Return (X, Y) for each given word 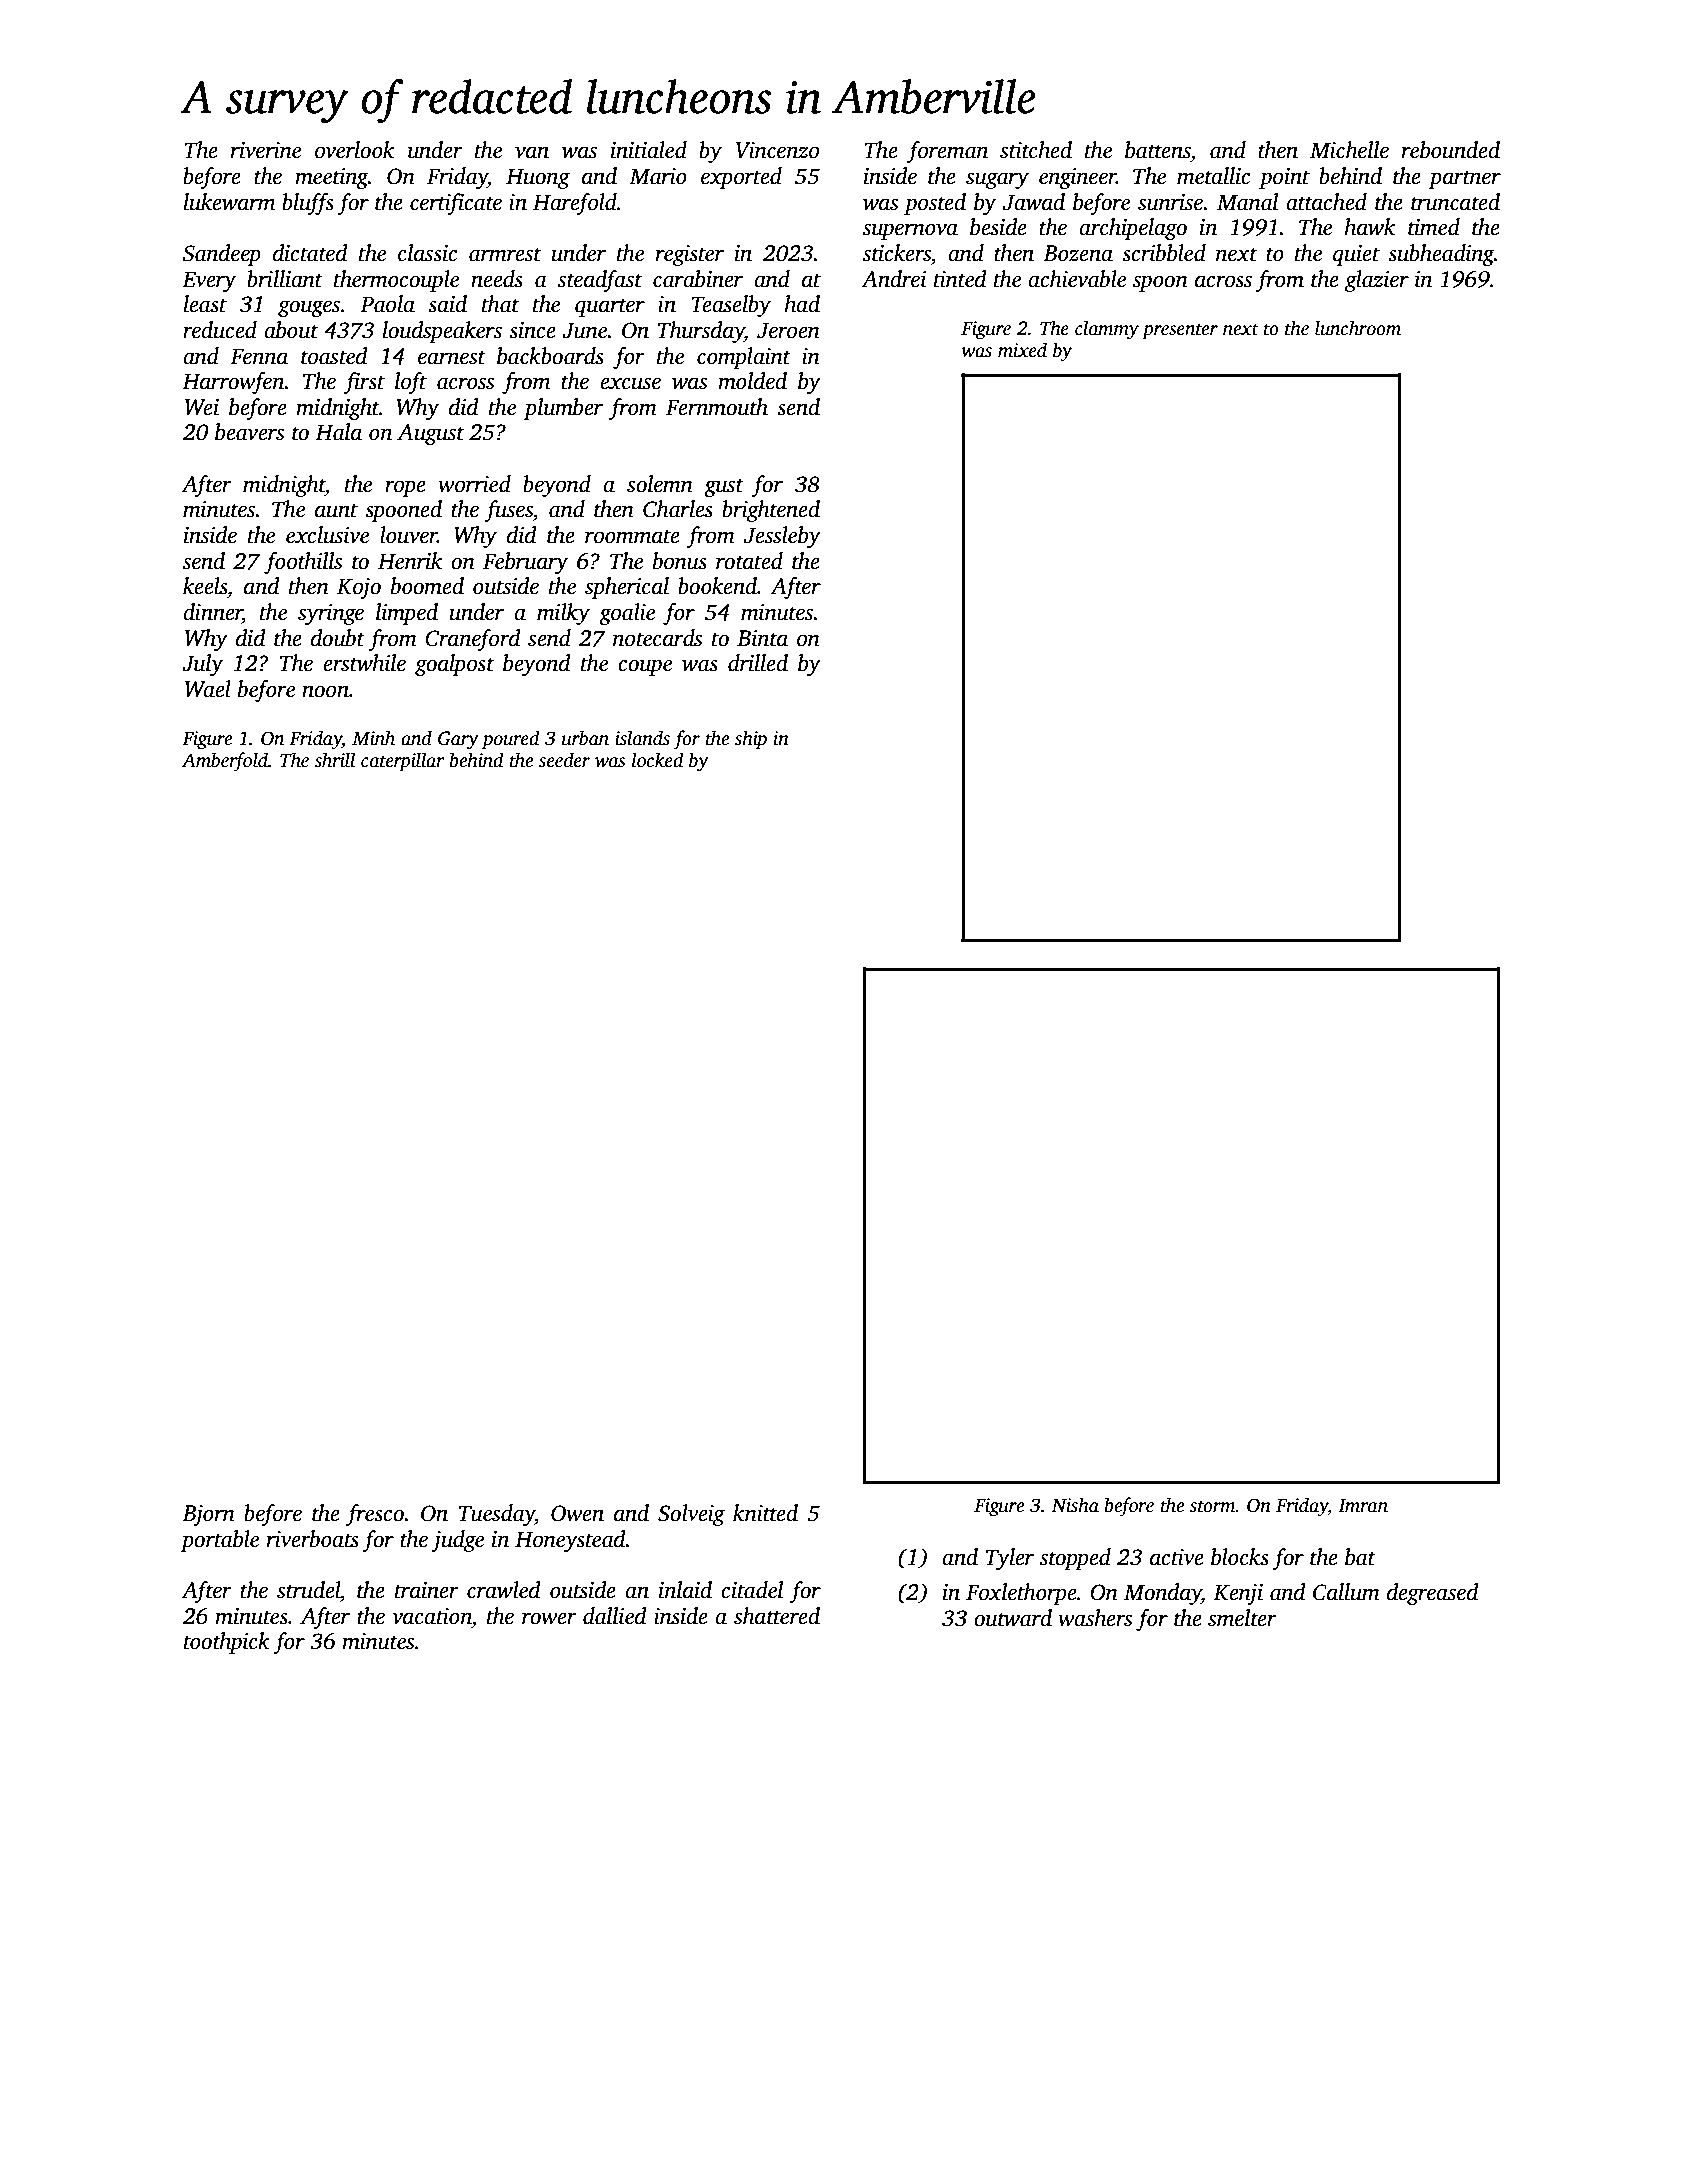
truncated (1455, 202)
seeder (564, 760)
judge (458, 1541)
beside (998, 227)
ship (751, 740)
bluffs (308, 204)
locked (657, 760)
